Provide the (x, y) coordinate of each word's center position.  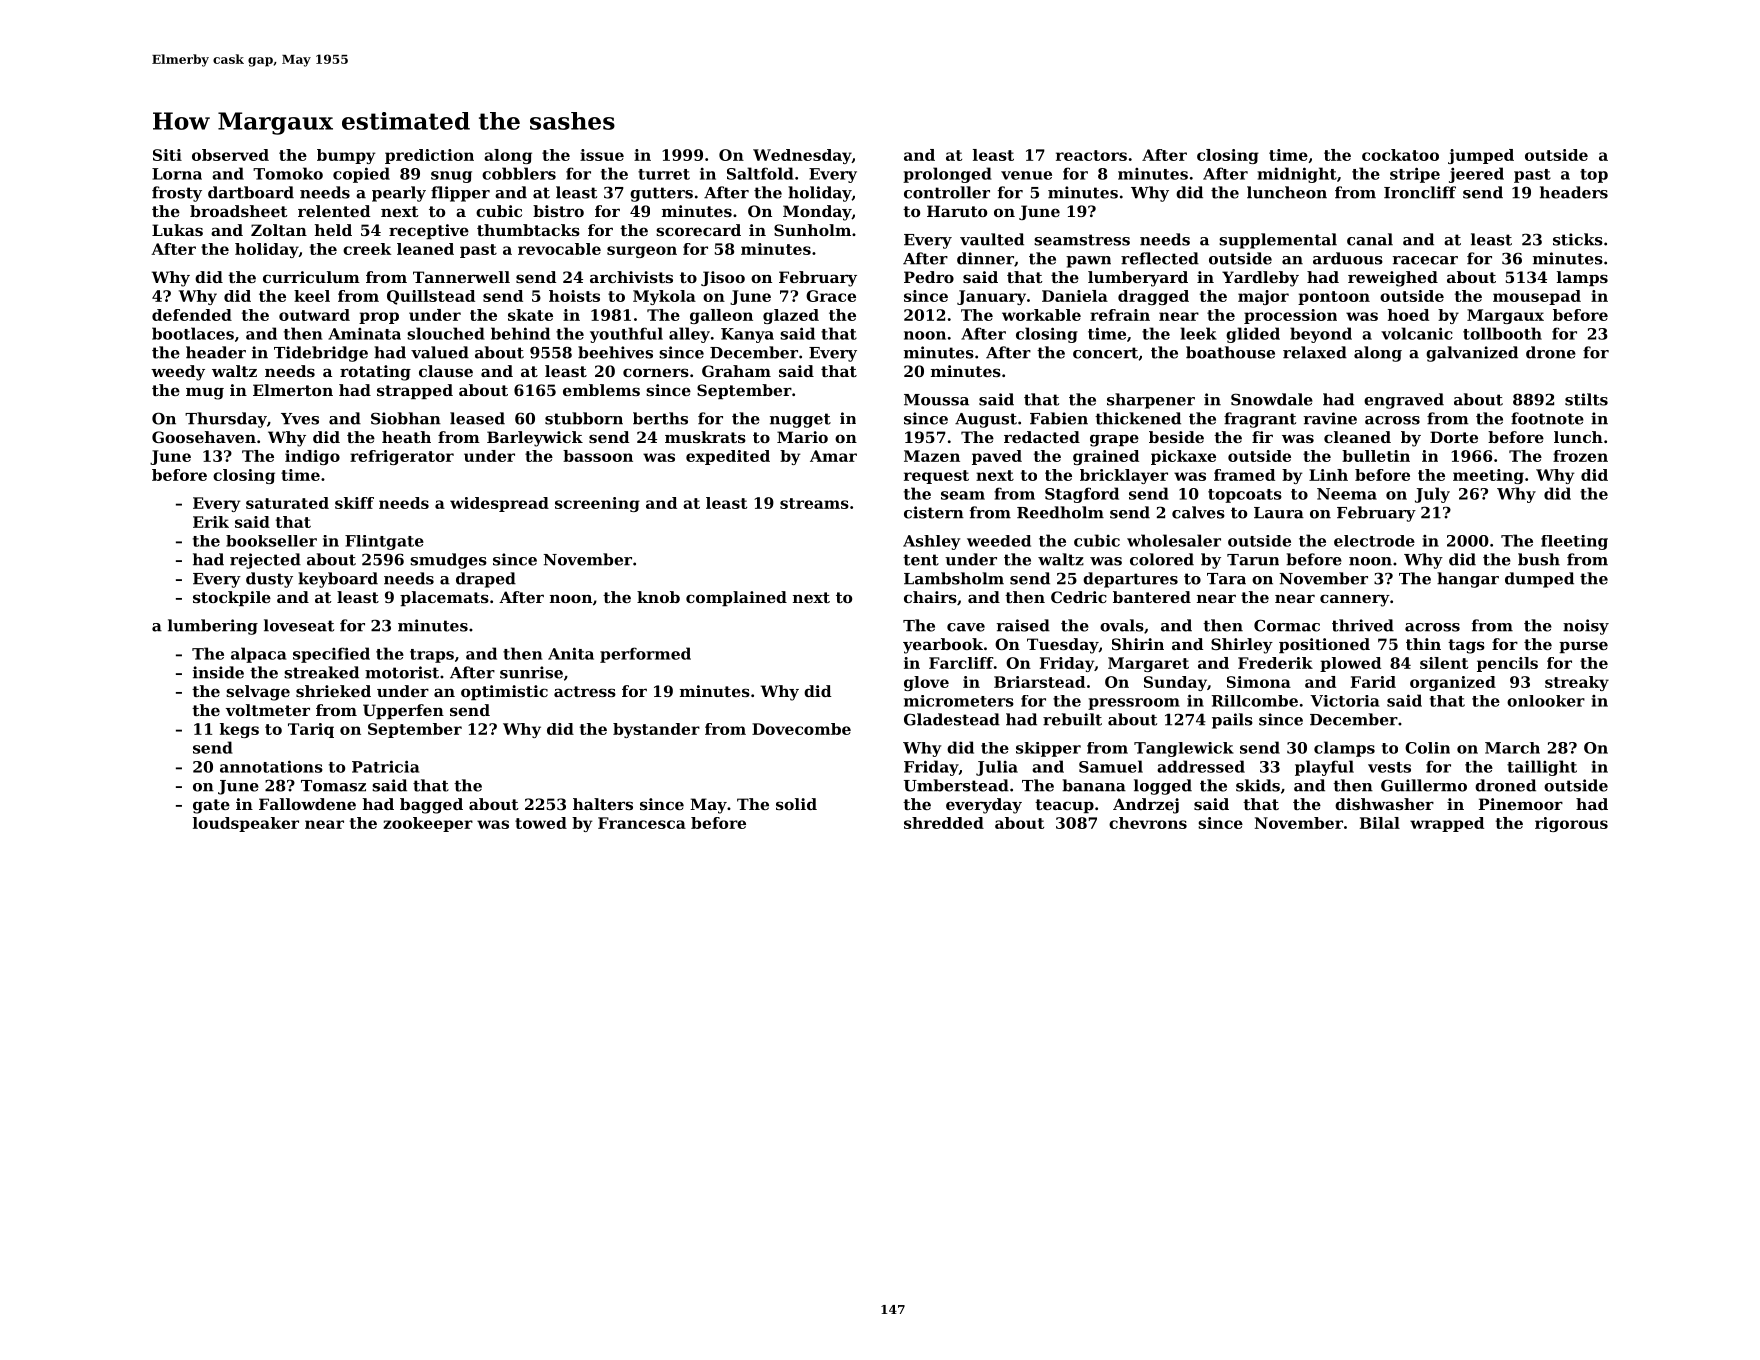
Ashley (931, 542)
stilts (1586, 399)
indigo (312, 457)
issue (602, 155)
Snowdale (1272, 399)
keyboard (338, 580)
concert (1105, 353)
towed (541, 823)
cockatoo (1400, 155)
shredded (944, 823)
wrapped (1447, 824)
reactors (1091, 155)
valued (440, 352)
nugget (800, 420)
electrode (1374, 541)
